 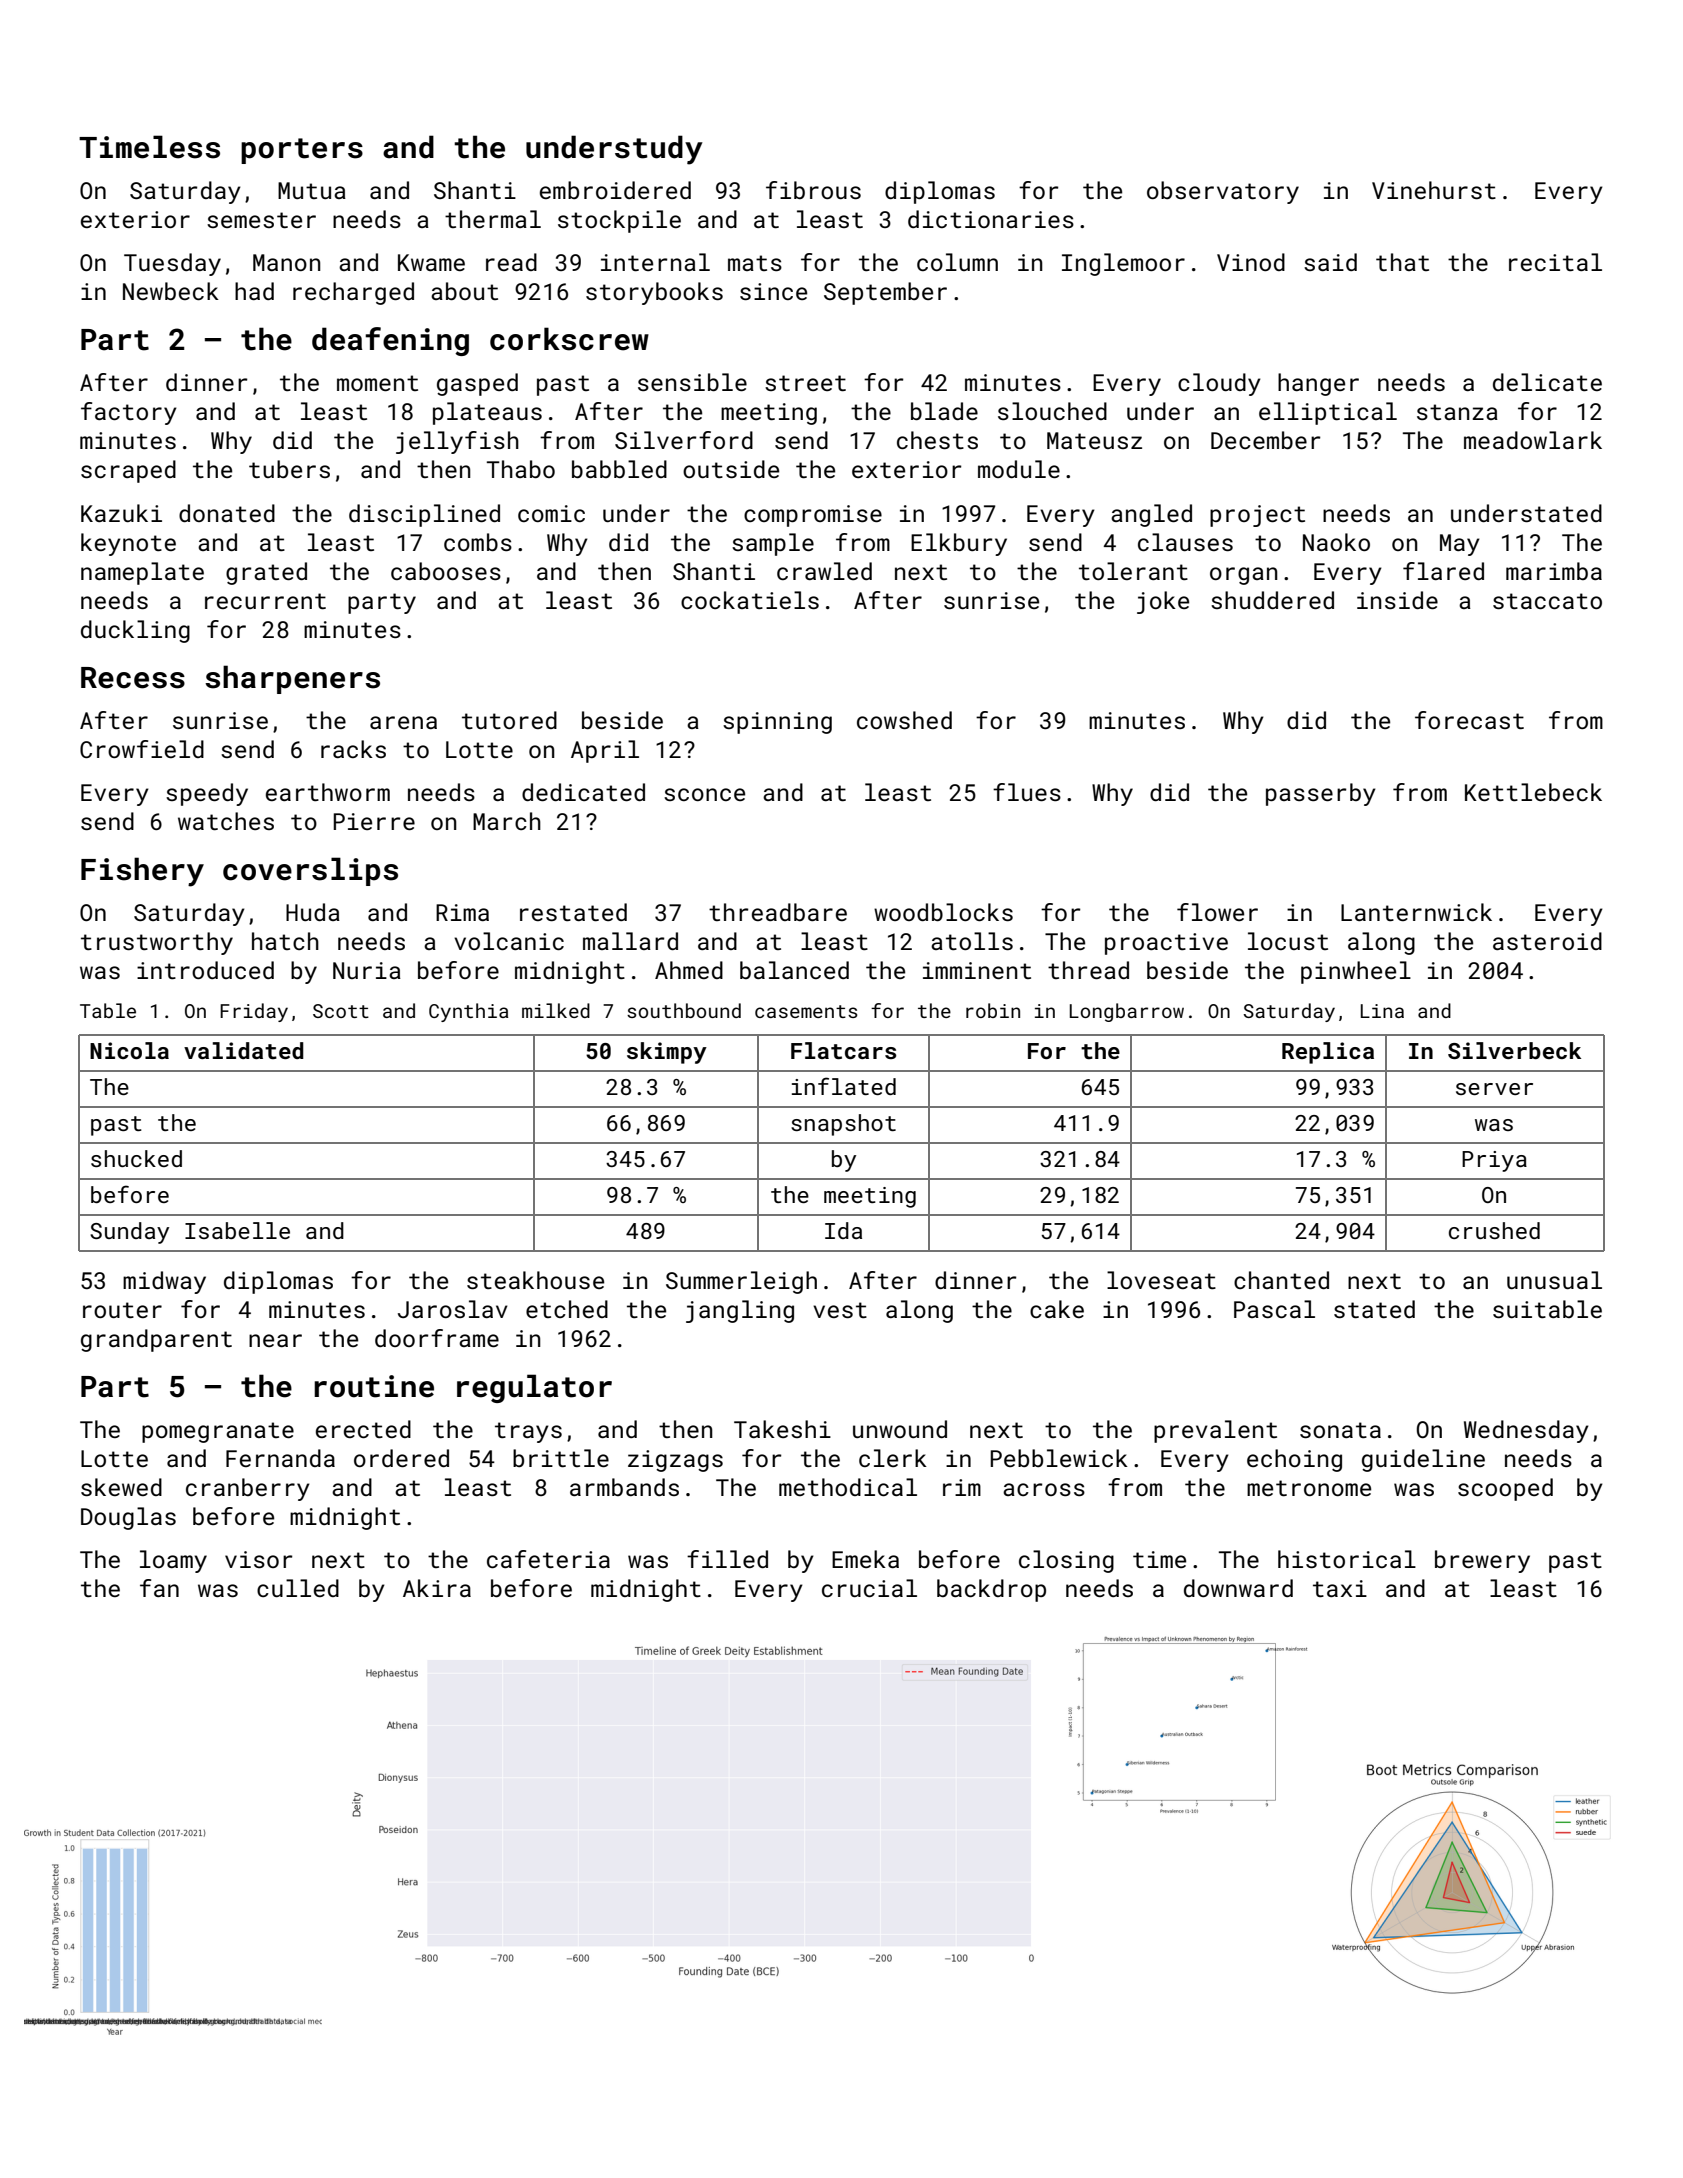 What do you see at coordinates (171, 291) in the document?
I see `Newbeck` at bounding box center [171, 291].
